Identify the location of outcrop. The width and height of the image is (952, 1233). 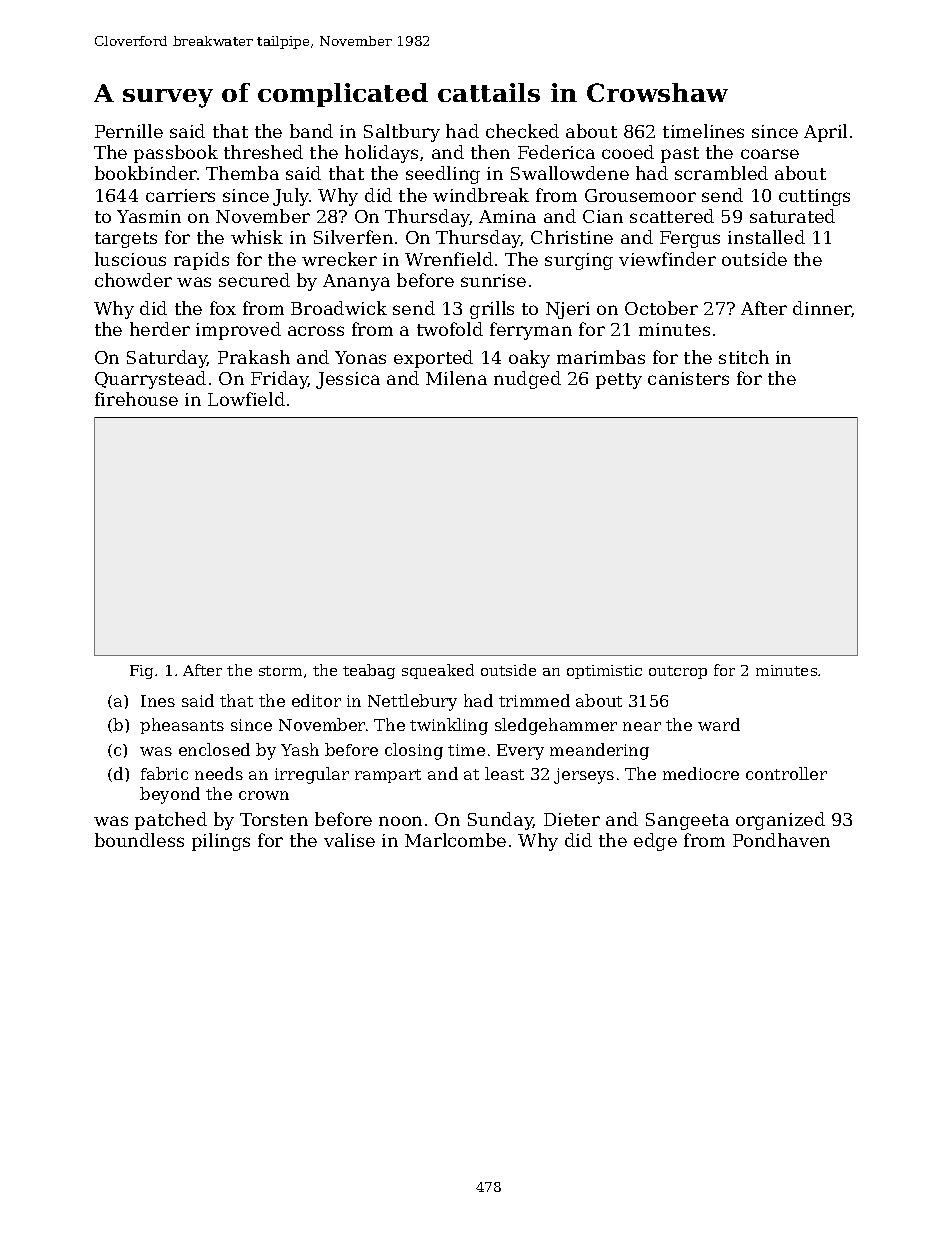
(678, 672).
